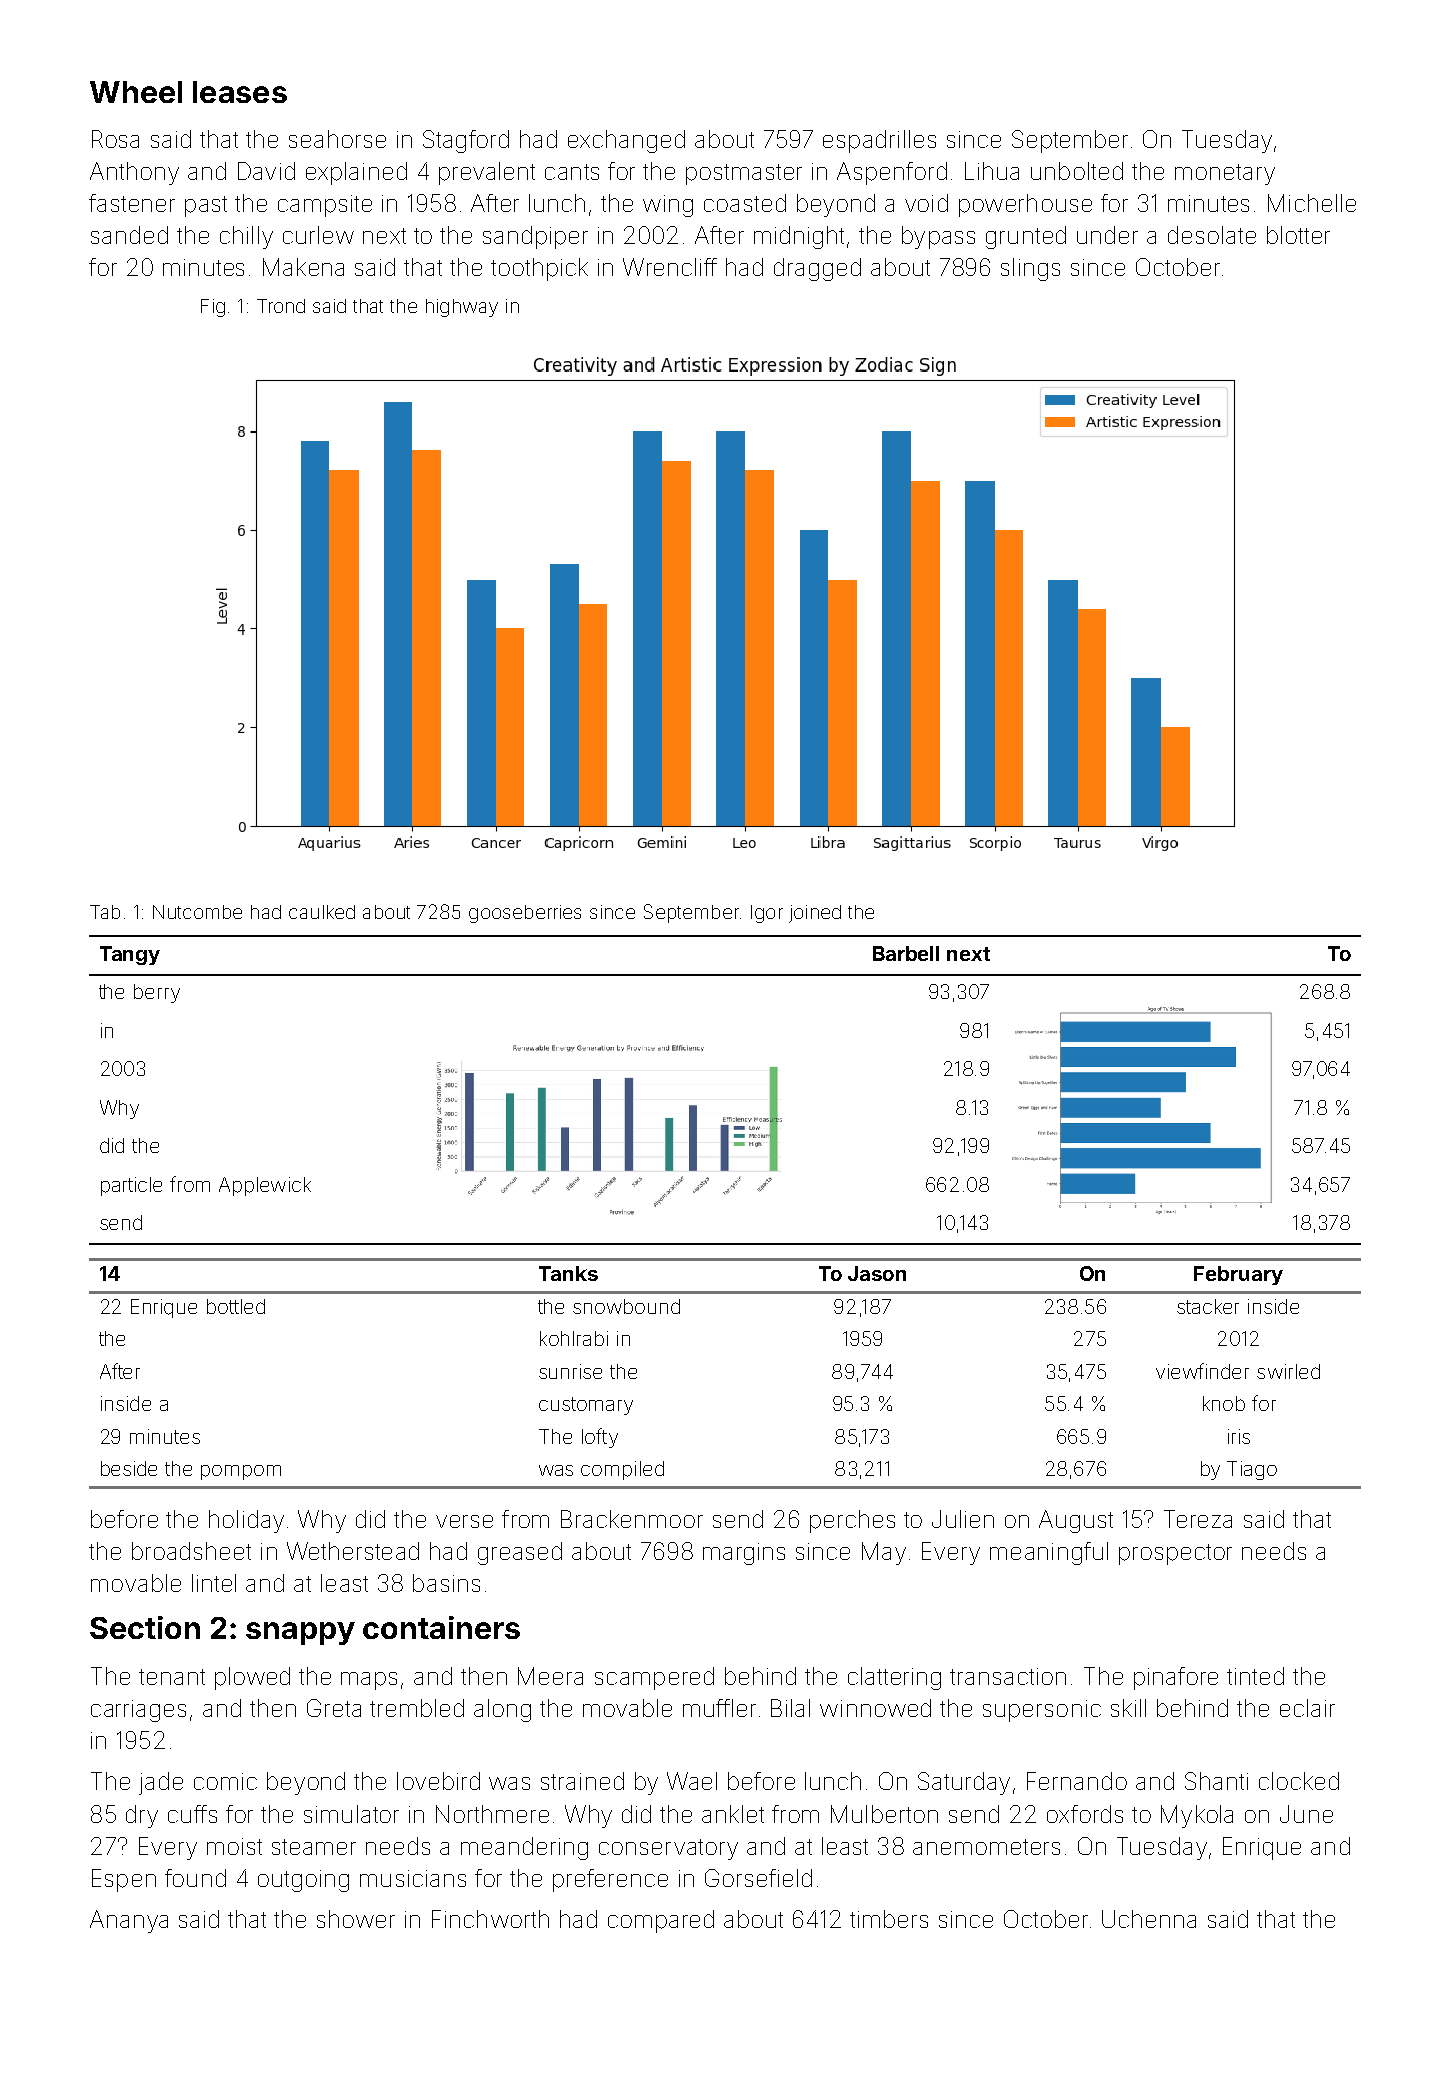  I want to click on grunted, so click(1026, 237).
